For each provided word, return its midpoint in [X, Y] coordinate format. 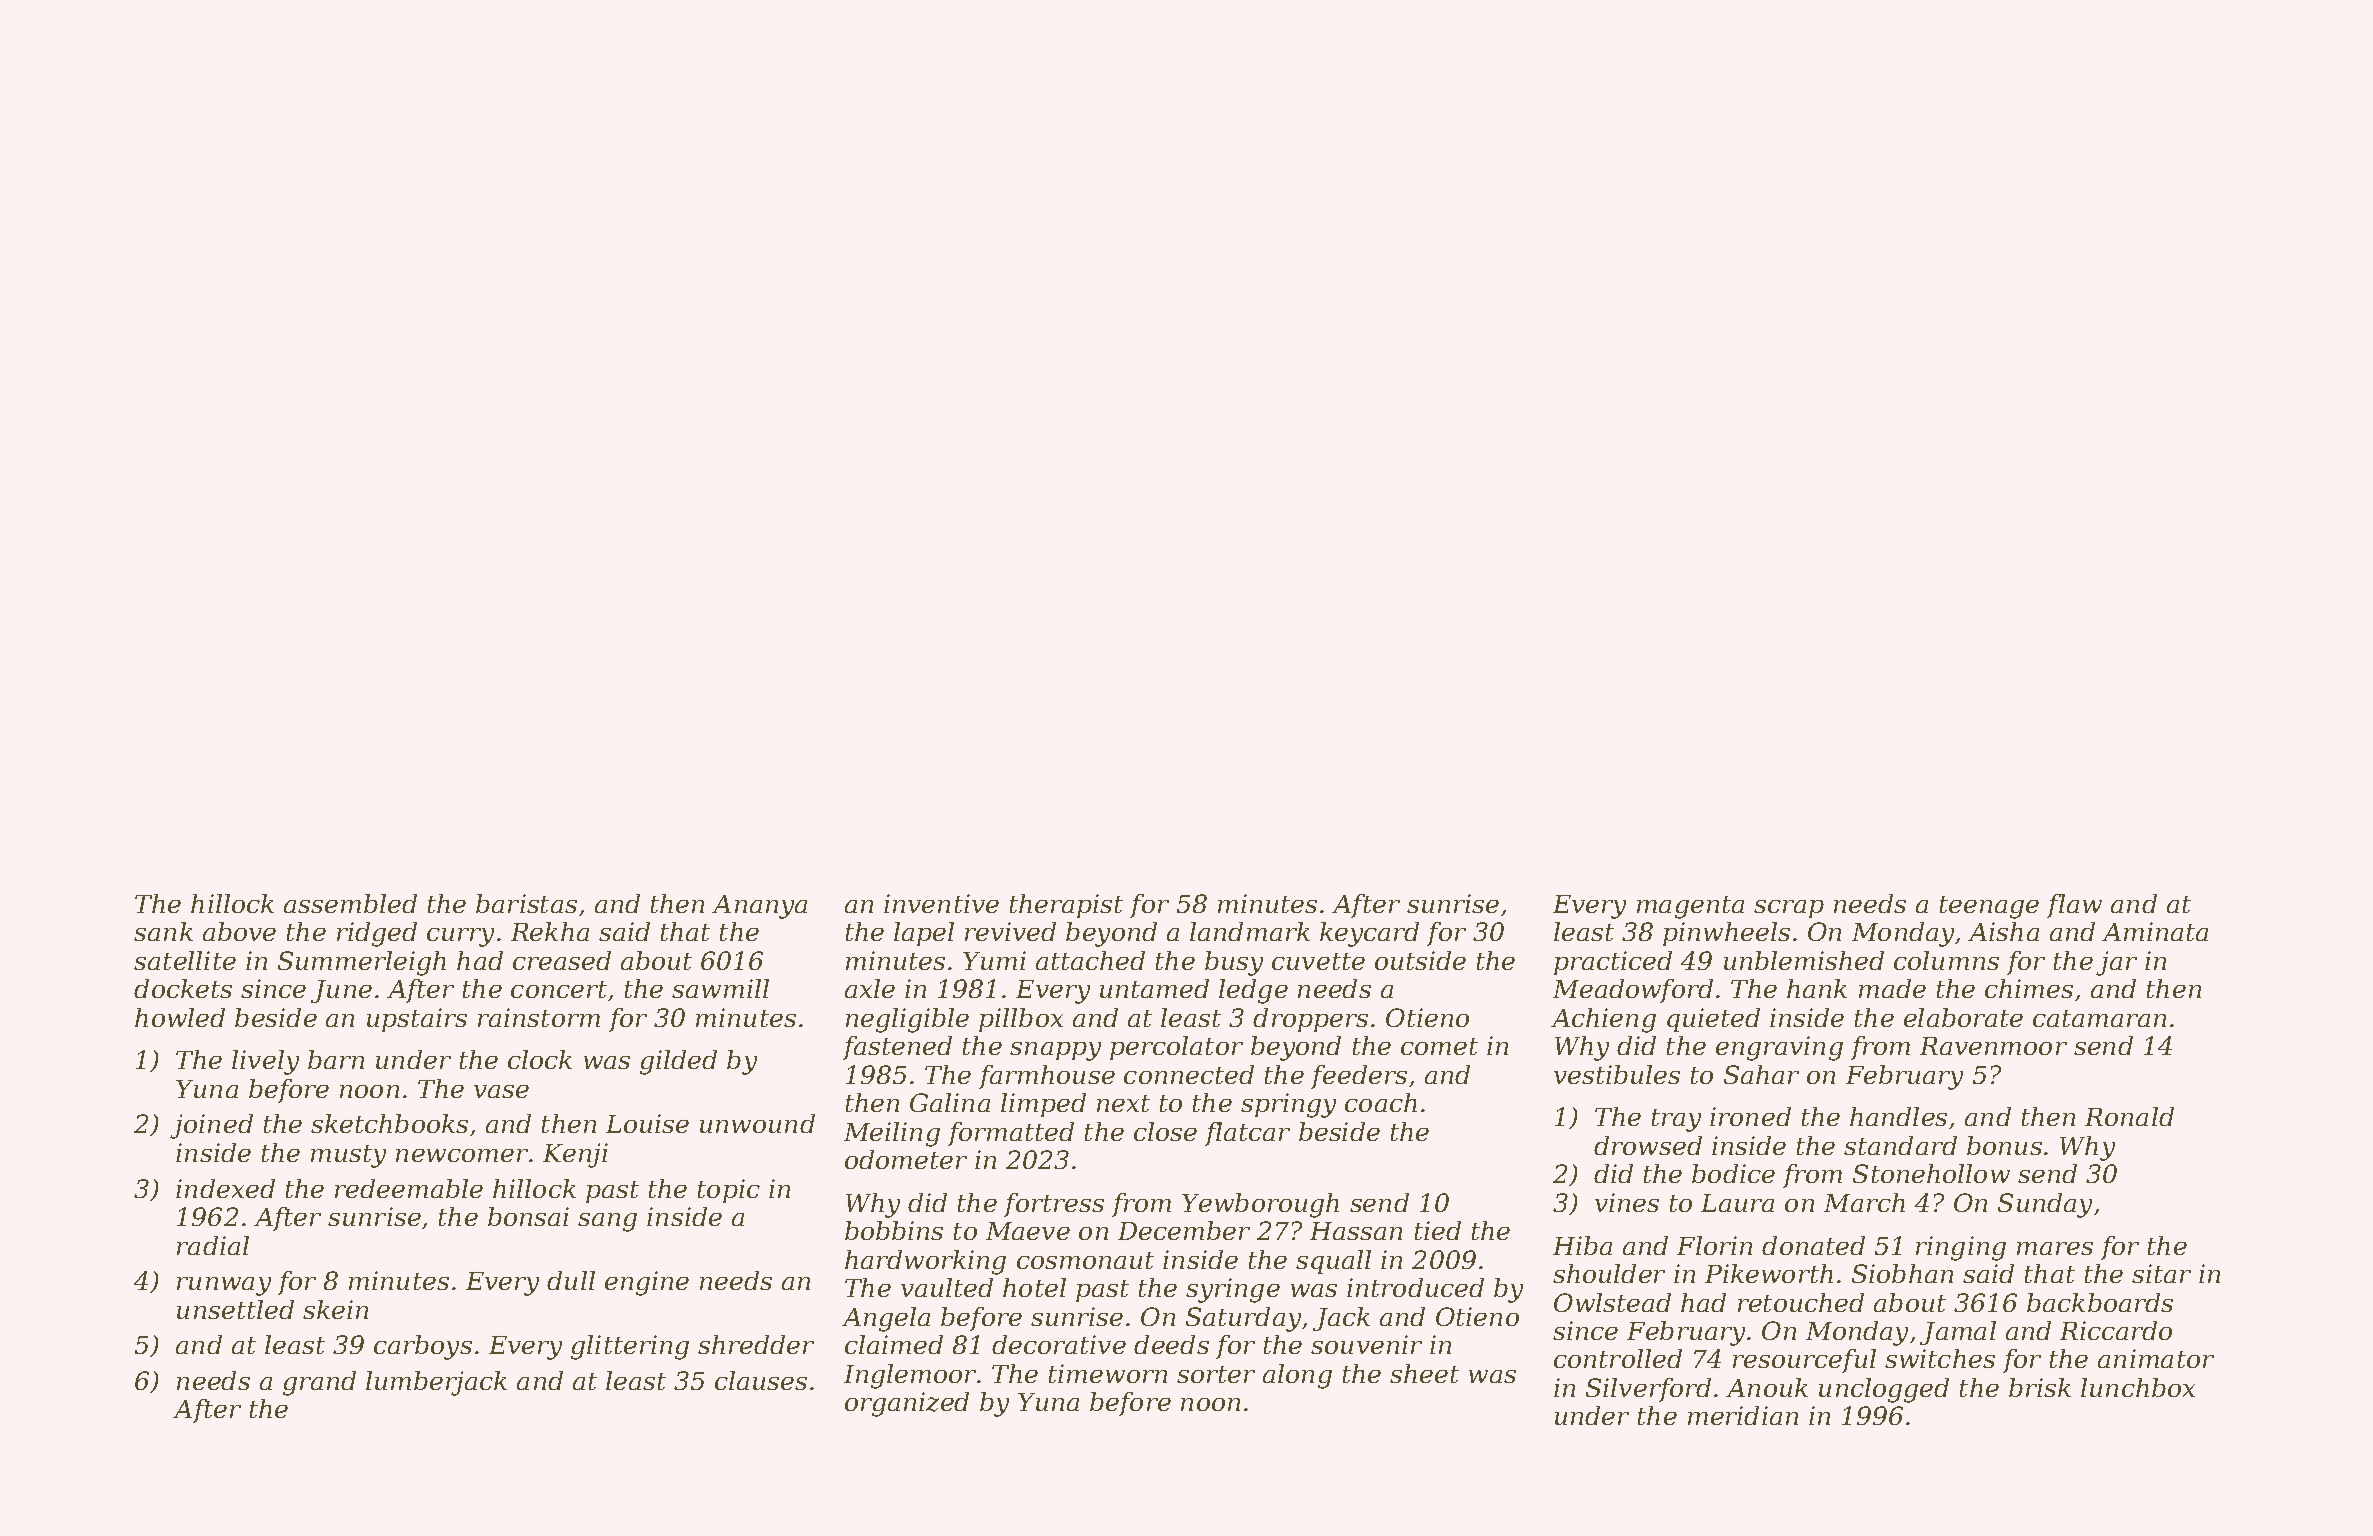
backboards [2100, 1302]
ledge [1253, 991]
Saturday [1243, 1319]
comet [1439, 1046]
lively [265, 1062]
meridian [1743, 1415]
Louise [647, 1123]
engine [647, 1283]
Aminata [2155, 931]
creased [562, 960]
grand [319, 1383]
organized [907, 1404]
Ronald [2129, 1116]
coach [1381, 1102]
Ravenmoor [1993, 1046]
